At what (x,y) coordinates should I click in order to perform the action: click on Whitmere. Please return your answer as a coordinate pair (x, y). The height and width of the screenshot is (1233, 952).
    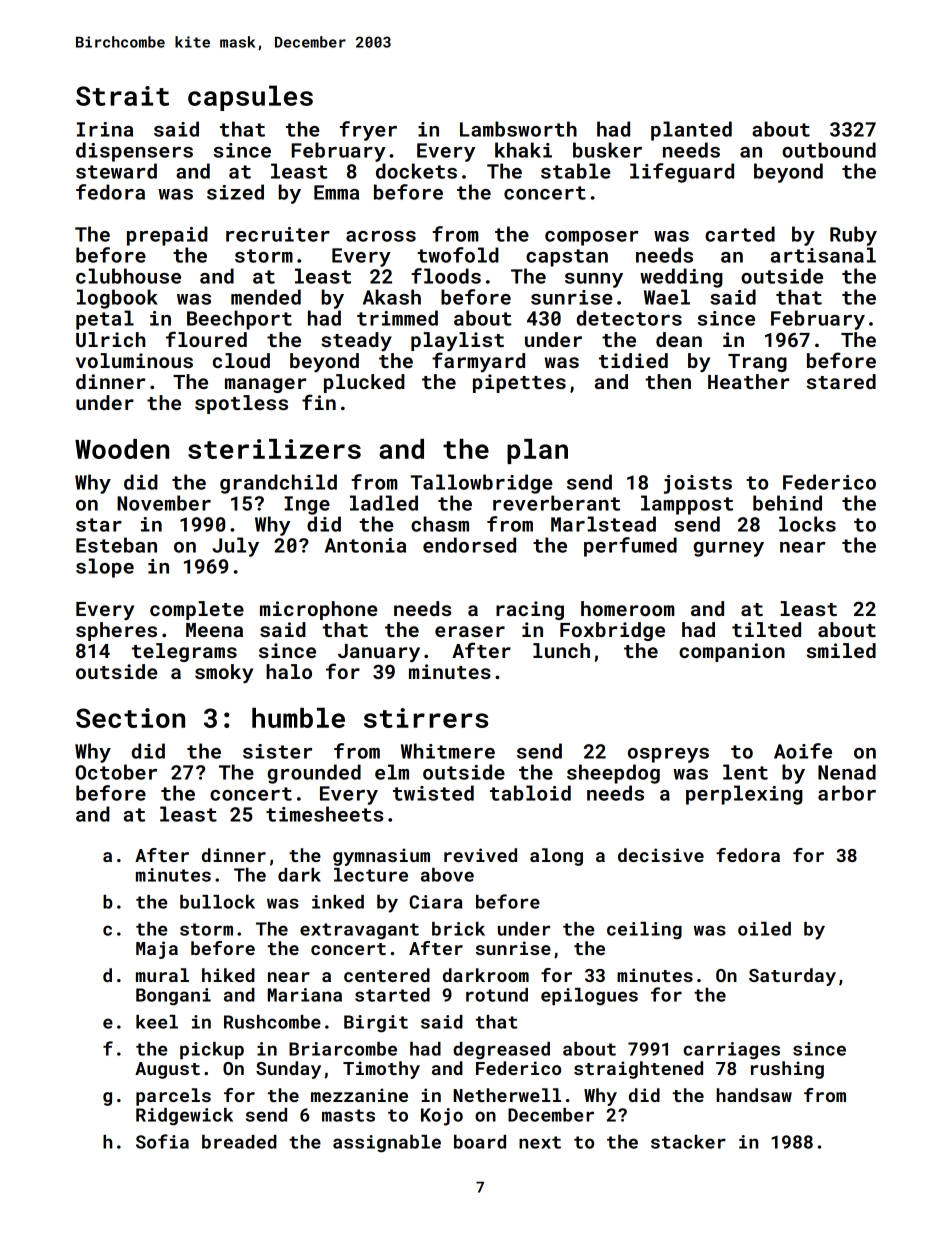
    Looking at the image, I should click on (448, 751).
